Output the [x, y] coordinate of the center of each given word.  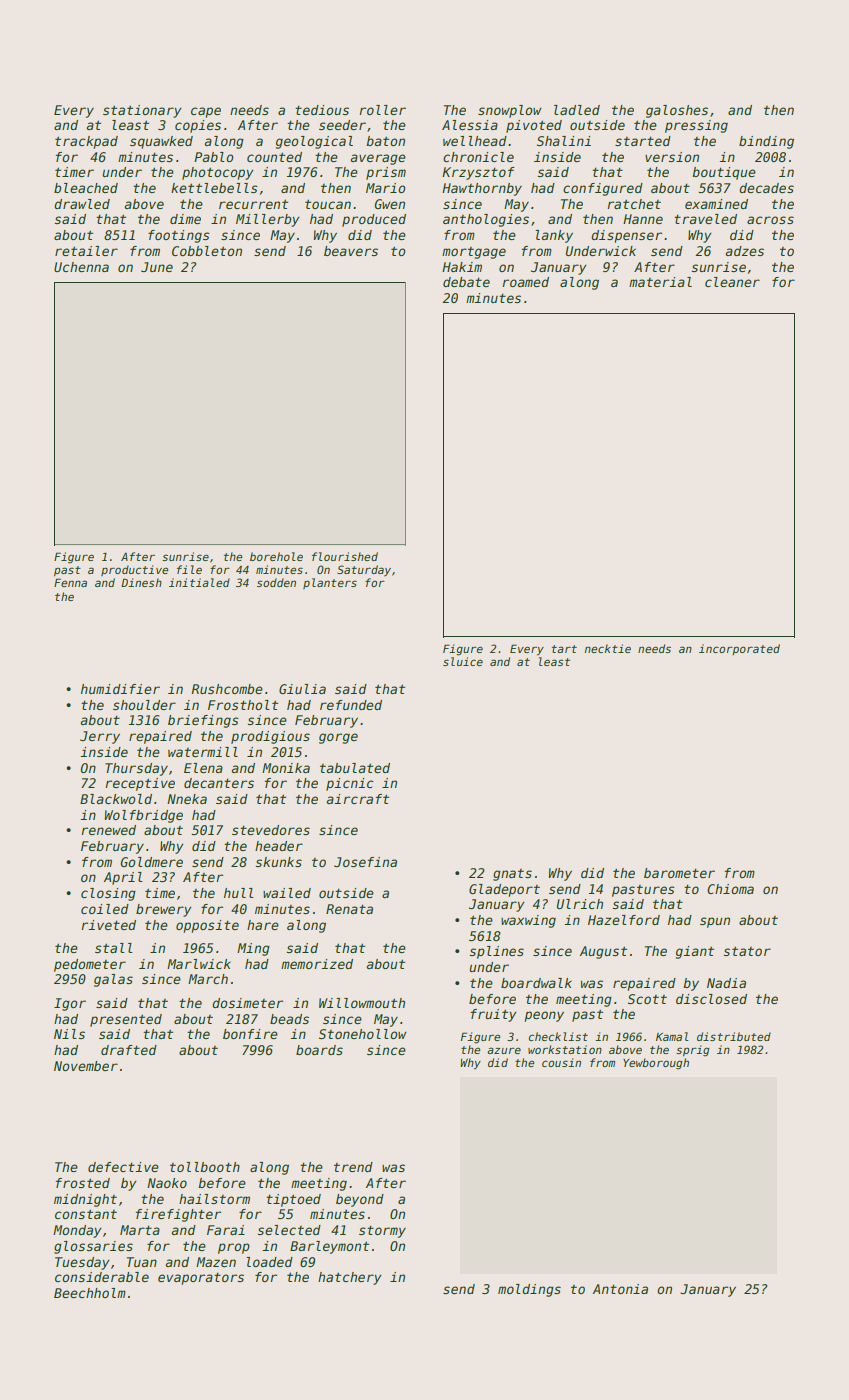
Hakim [462, 267]
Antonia [620, 1289]
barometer [679, 873]
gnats [512, 875]
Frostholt [243, 705]
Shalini [564, 141]
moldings [529, 1290]
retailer [86, 251]
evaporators [201, 1278]
